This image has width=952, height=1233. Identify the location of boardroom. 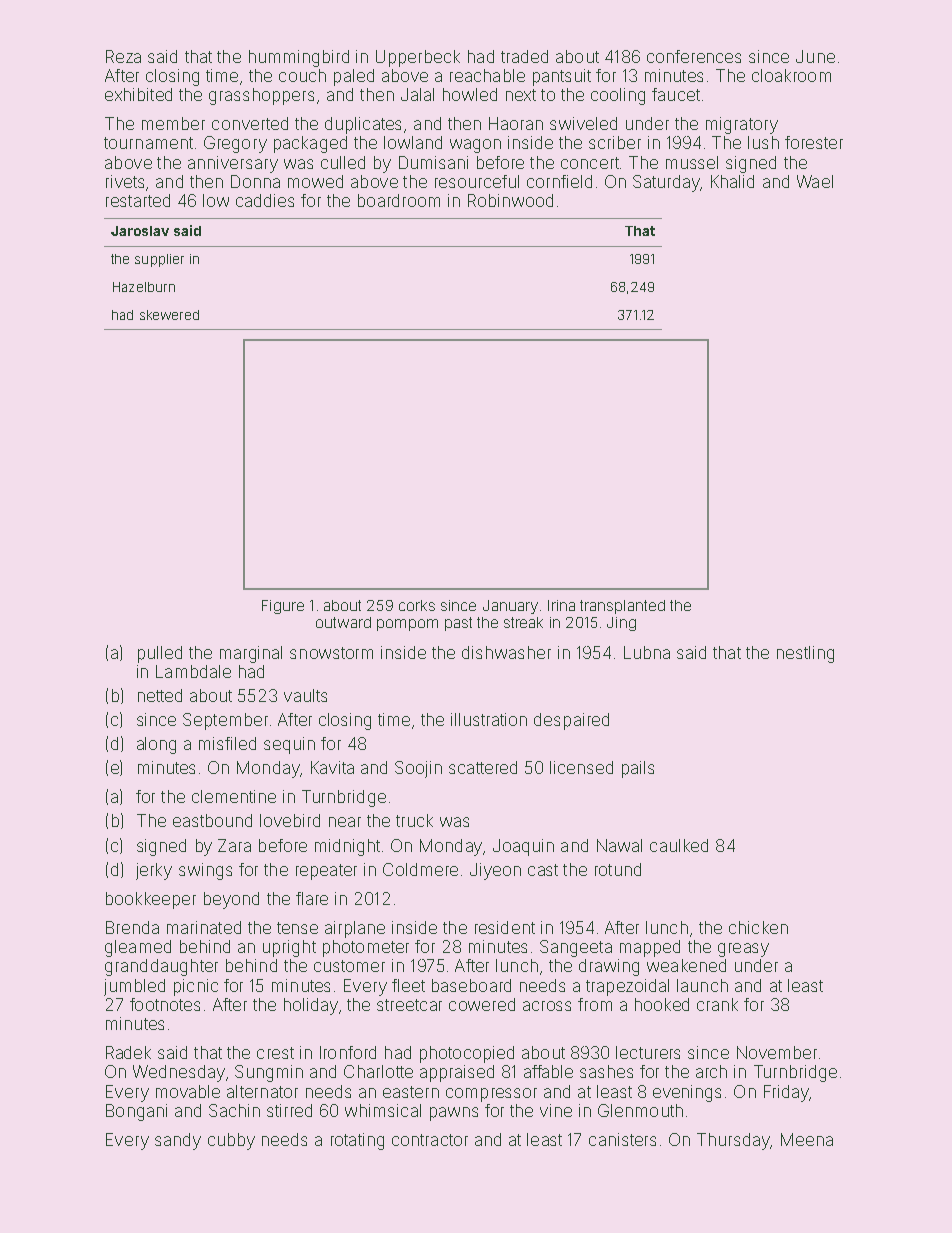
(399, 200).
